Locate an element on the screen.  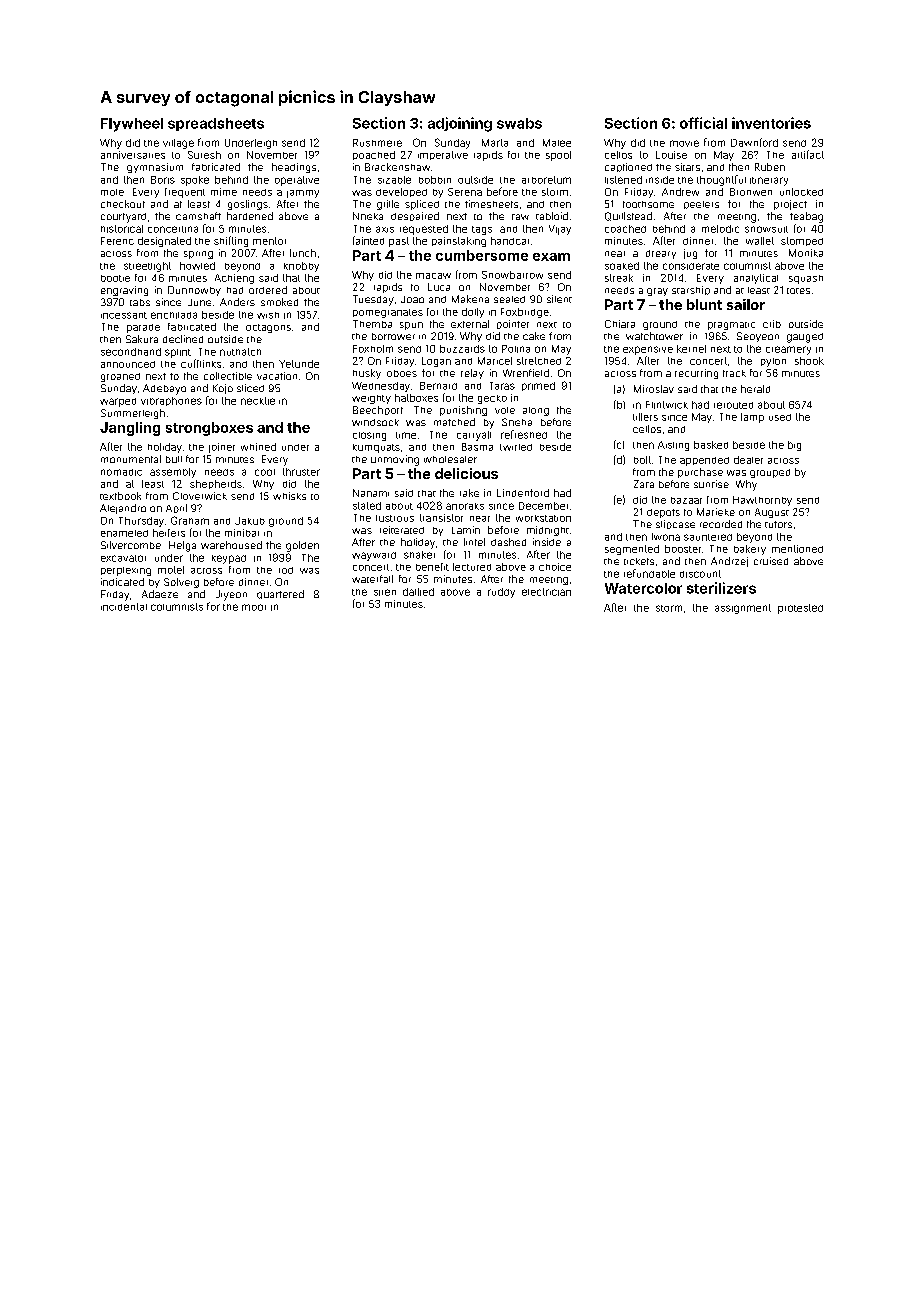
pylon is located at coordinates (773, 362).
